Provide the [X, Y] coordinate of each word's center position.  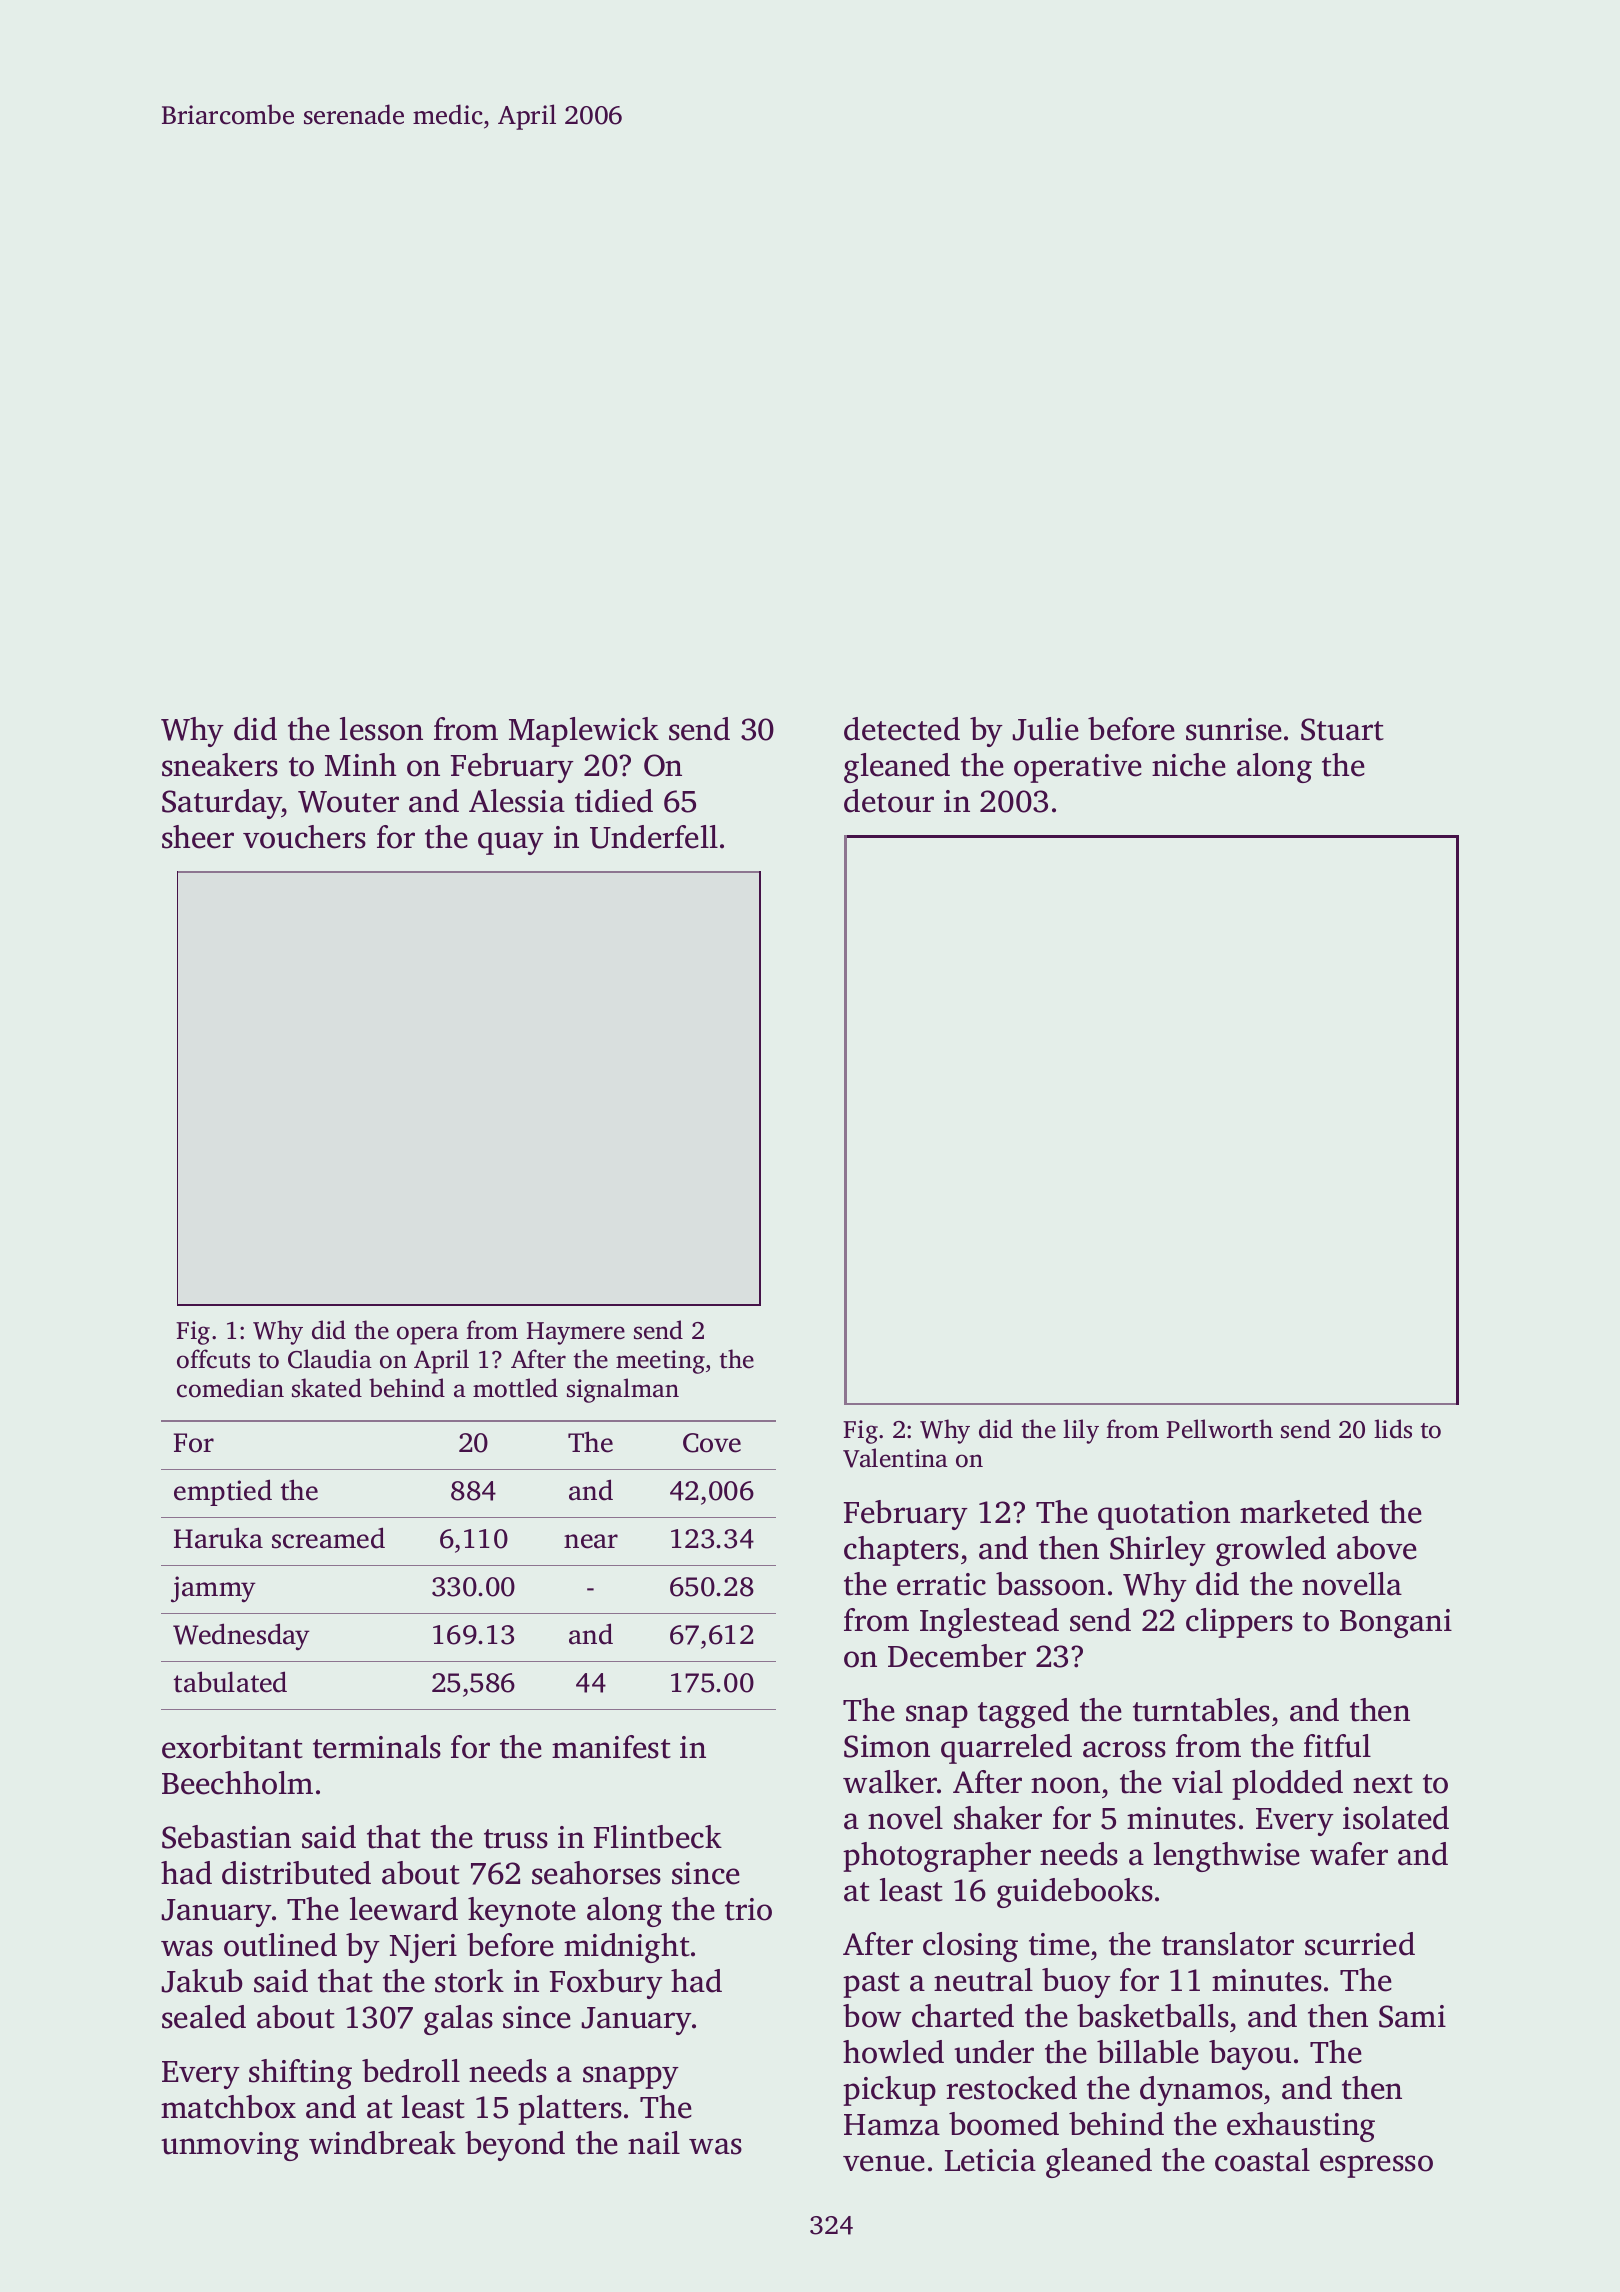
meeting [660, 1362]
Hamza [892, 2125]
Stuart [1342, 729]
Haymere [576, 1333]
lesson [381, 729]
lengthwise [1227, 1857]
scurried [1360, 1944]
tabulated [230, 1682]
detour [889, 801]
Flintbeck [658, 1837]
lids [1393, 1429]
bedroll [411, 2071]
